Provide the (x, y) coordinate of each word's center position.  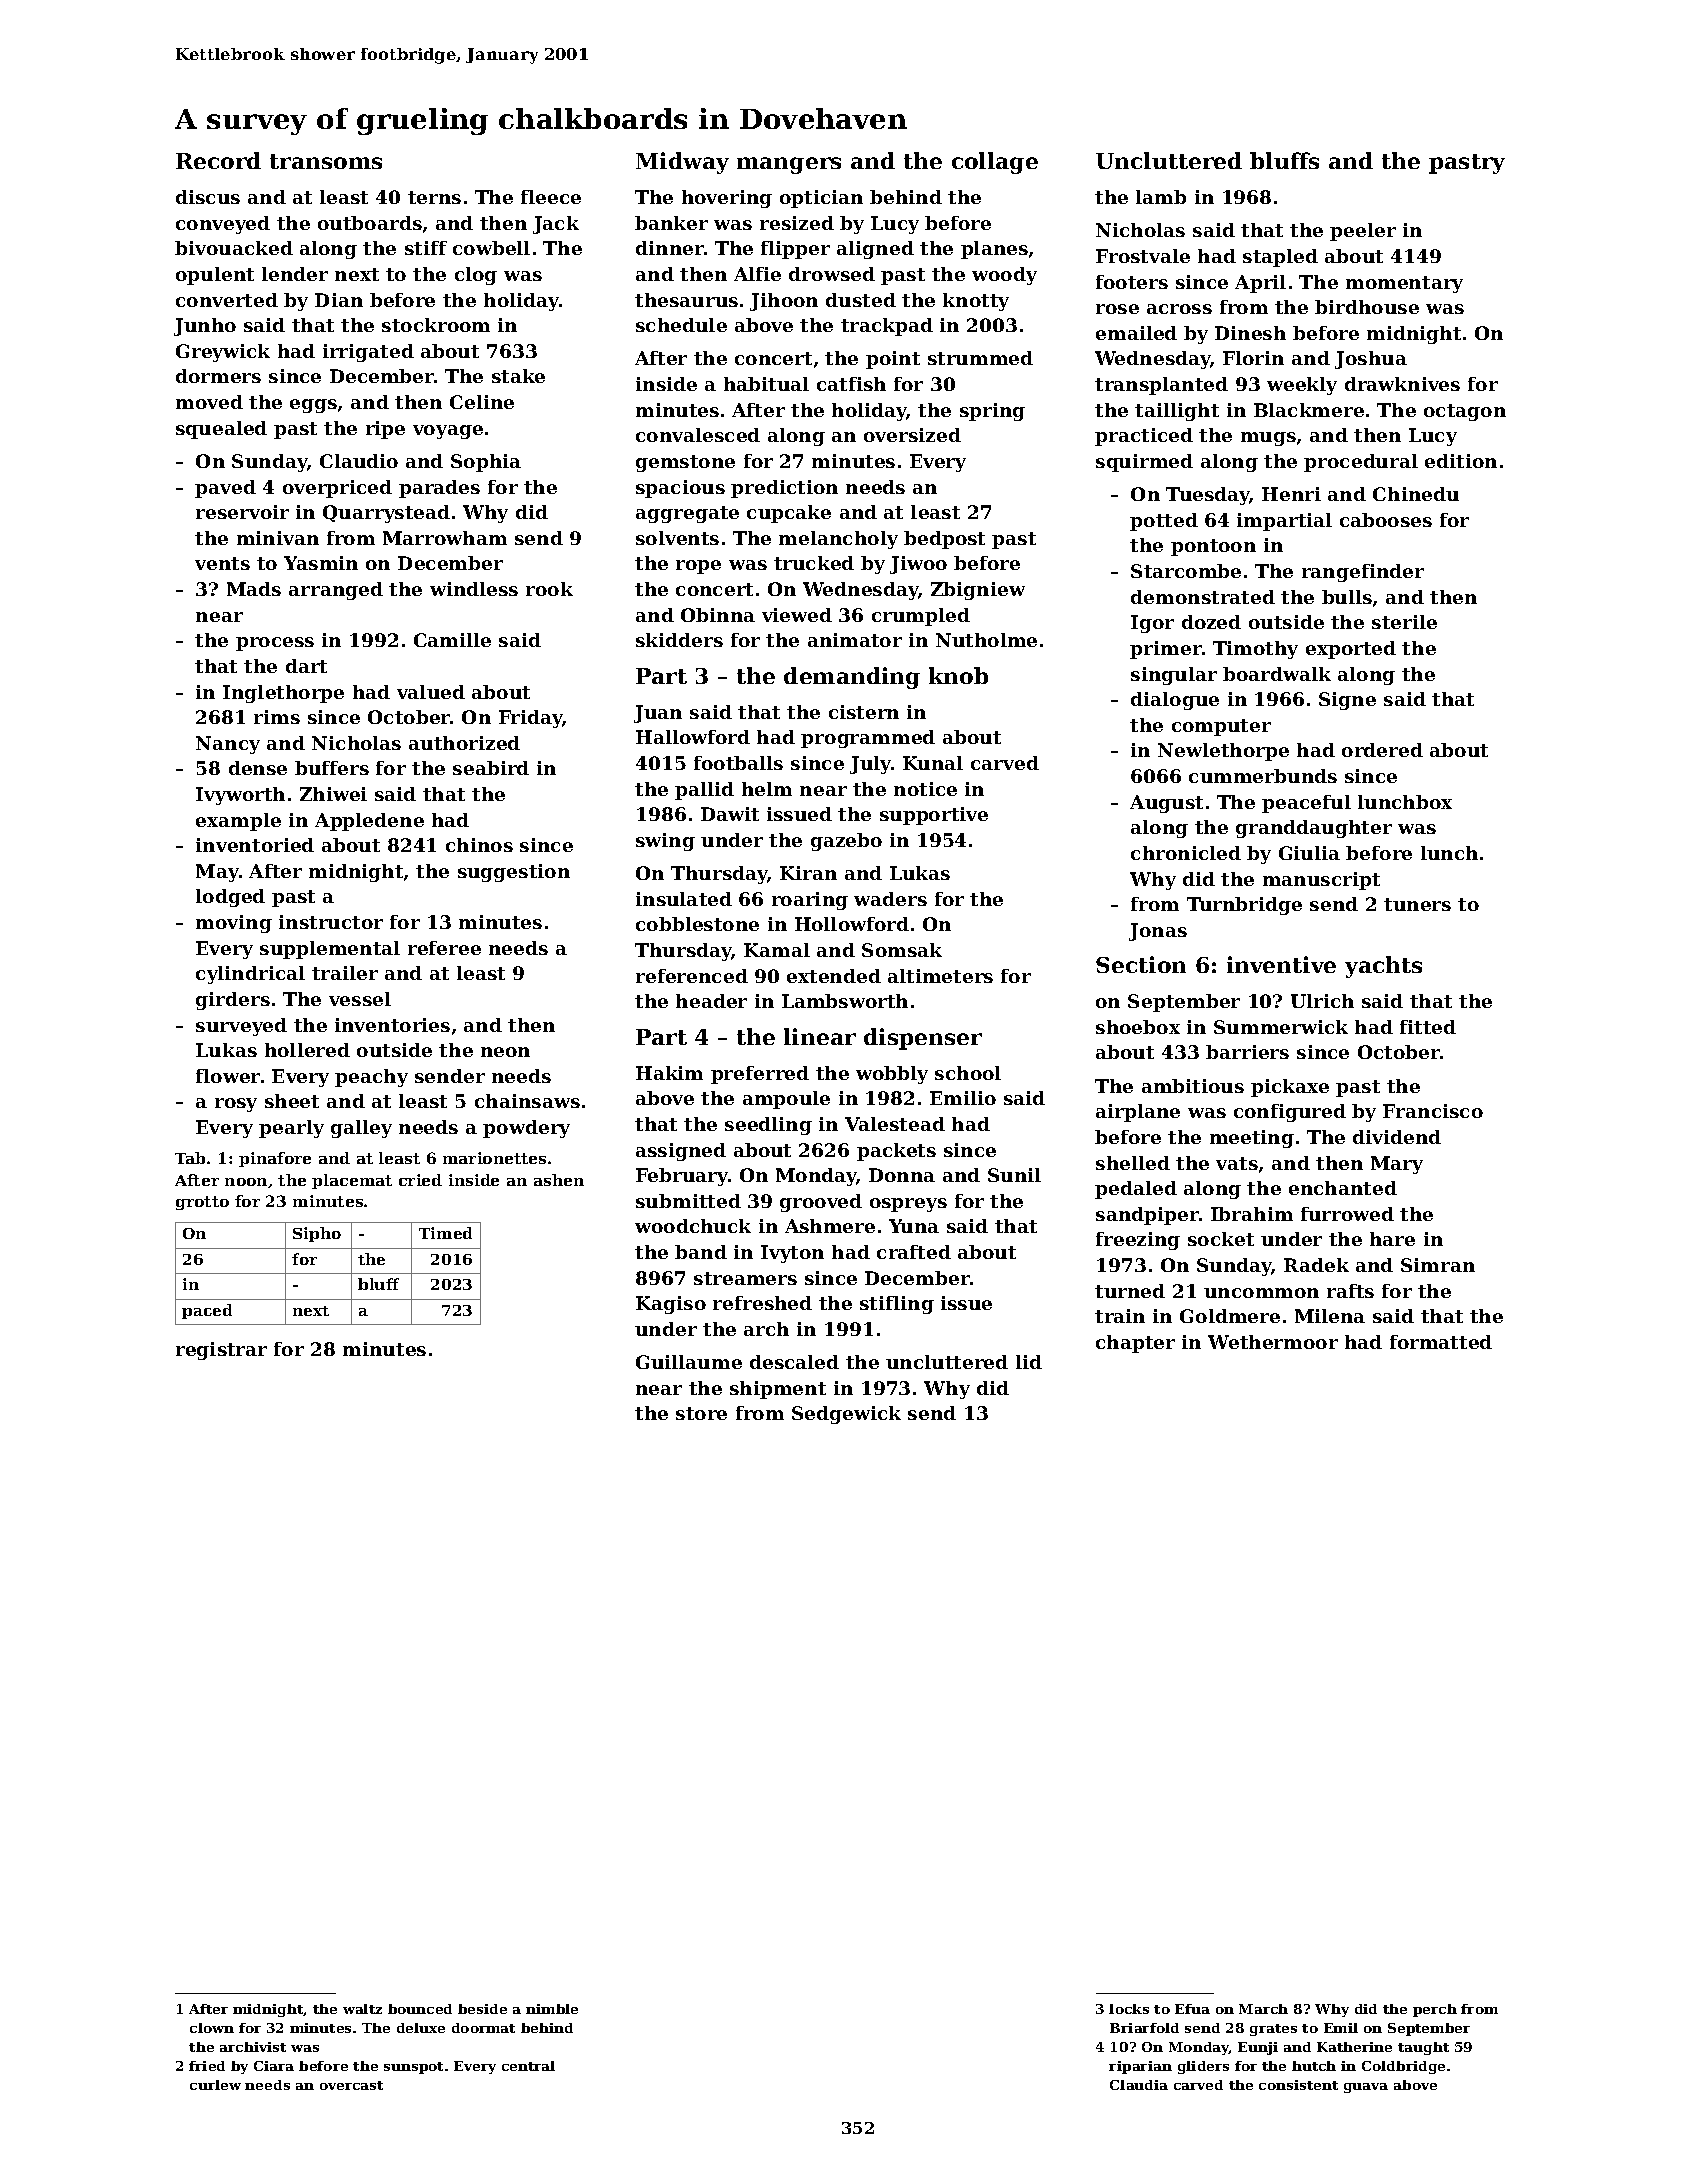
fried (207, 2066)
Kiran (808, 873)
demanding (852, 678)
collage (995, 163)
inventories (392, 1025)
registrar (221, 1351)
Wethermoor (1273, 1342)
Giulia (1309, 853)
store (701, 1413)
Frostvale (1143, 256)
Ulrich (1322, 1001)
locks (1129, 2009)
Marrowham (445, 538)
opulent (215, 276)
